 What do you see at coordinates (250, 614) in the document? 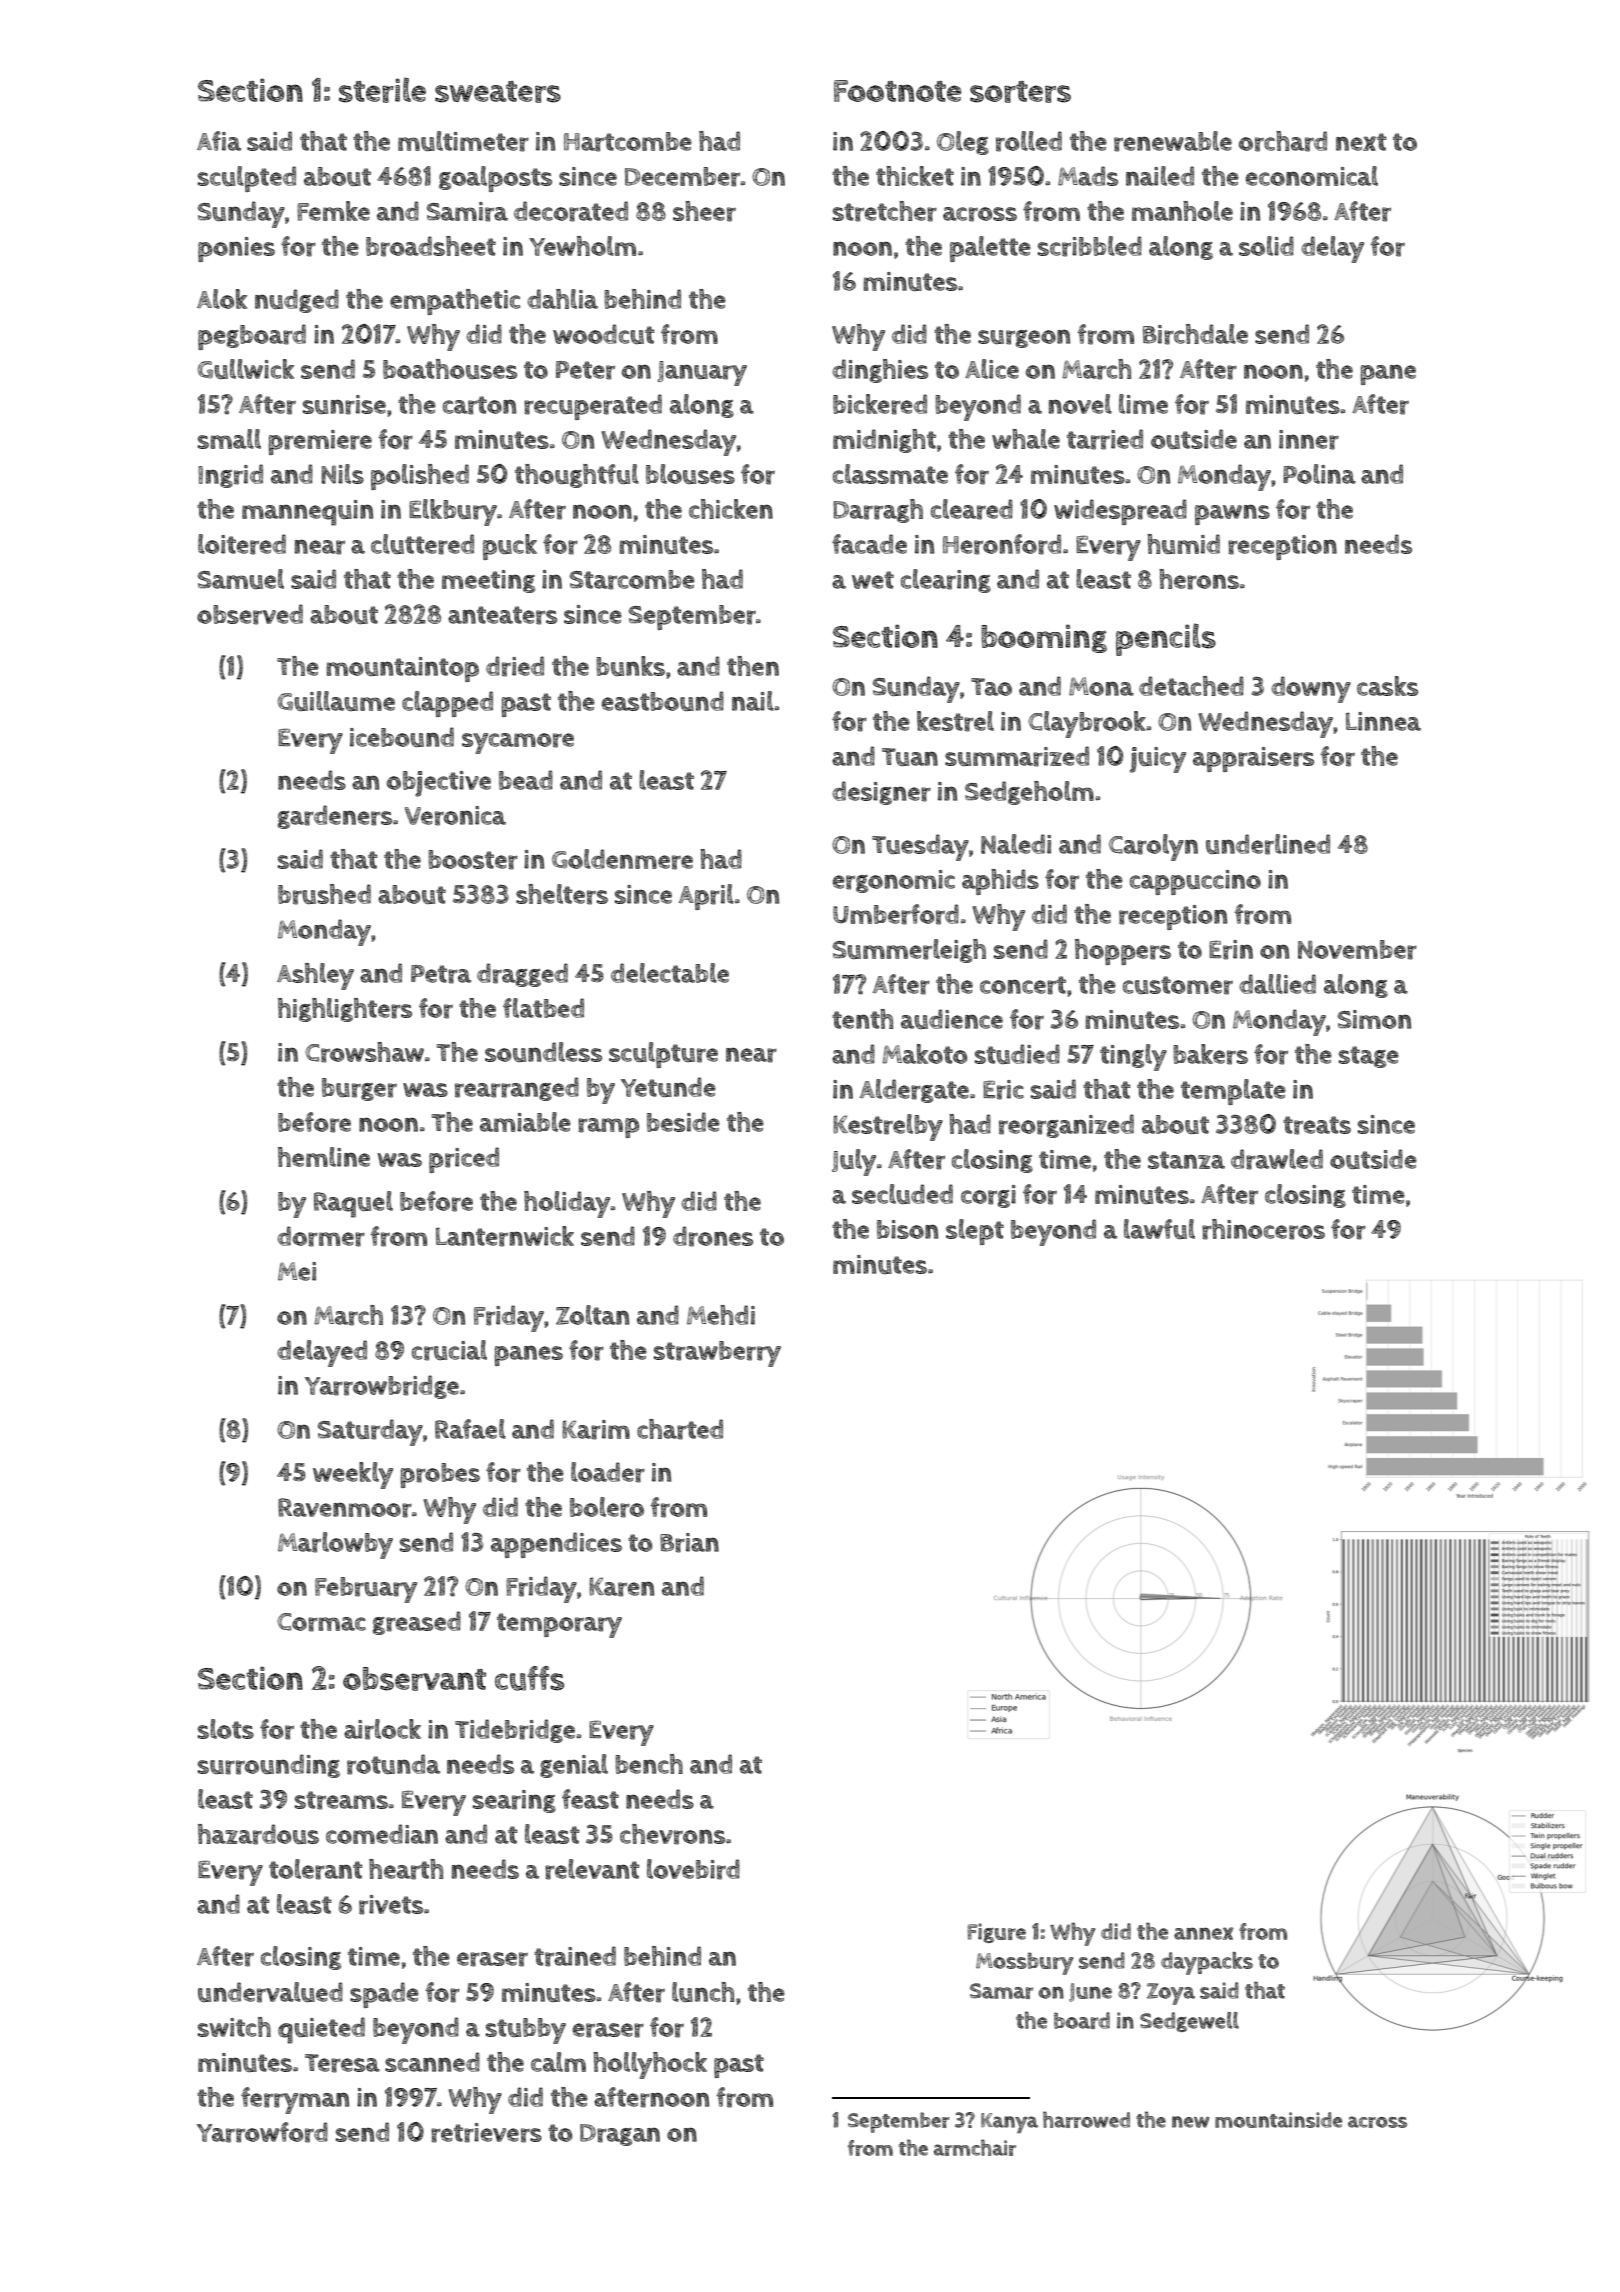
I see `observed` at bounding box center [250, 614].
